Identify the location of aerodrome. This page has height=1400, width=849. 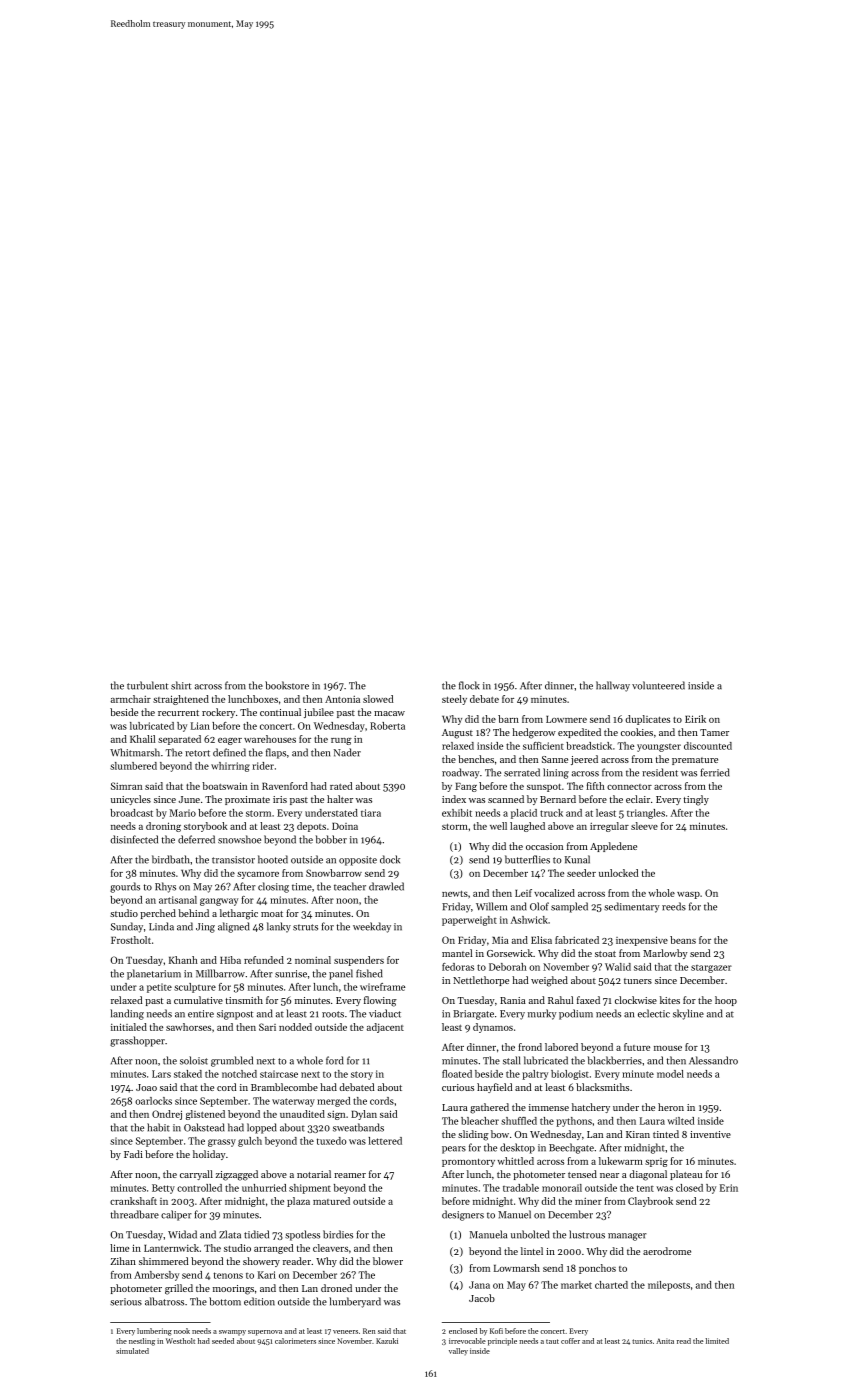
(667, 1251).
